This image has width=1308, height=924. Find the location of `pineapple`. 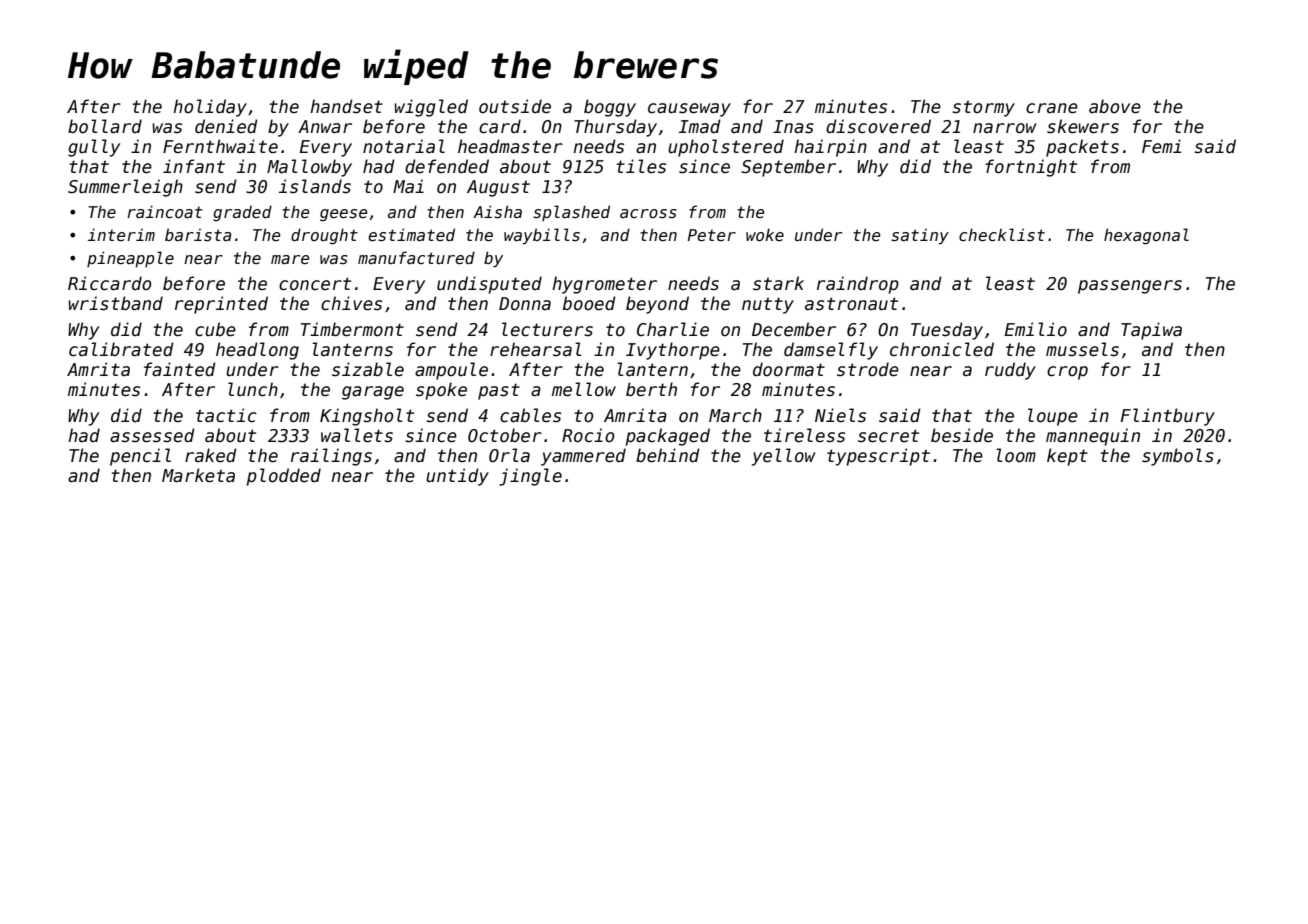

pineapple is located at coordinates (130, 259).
